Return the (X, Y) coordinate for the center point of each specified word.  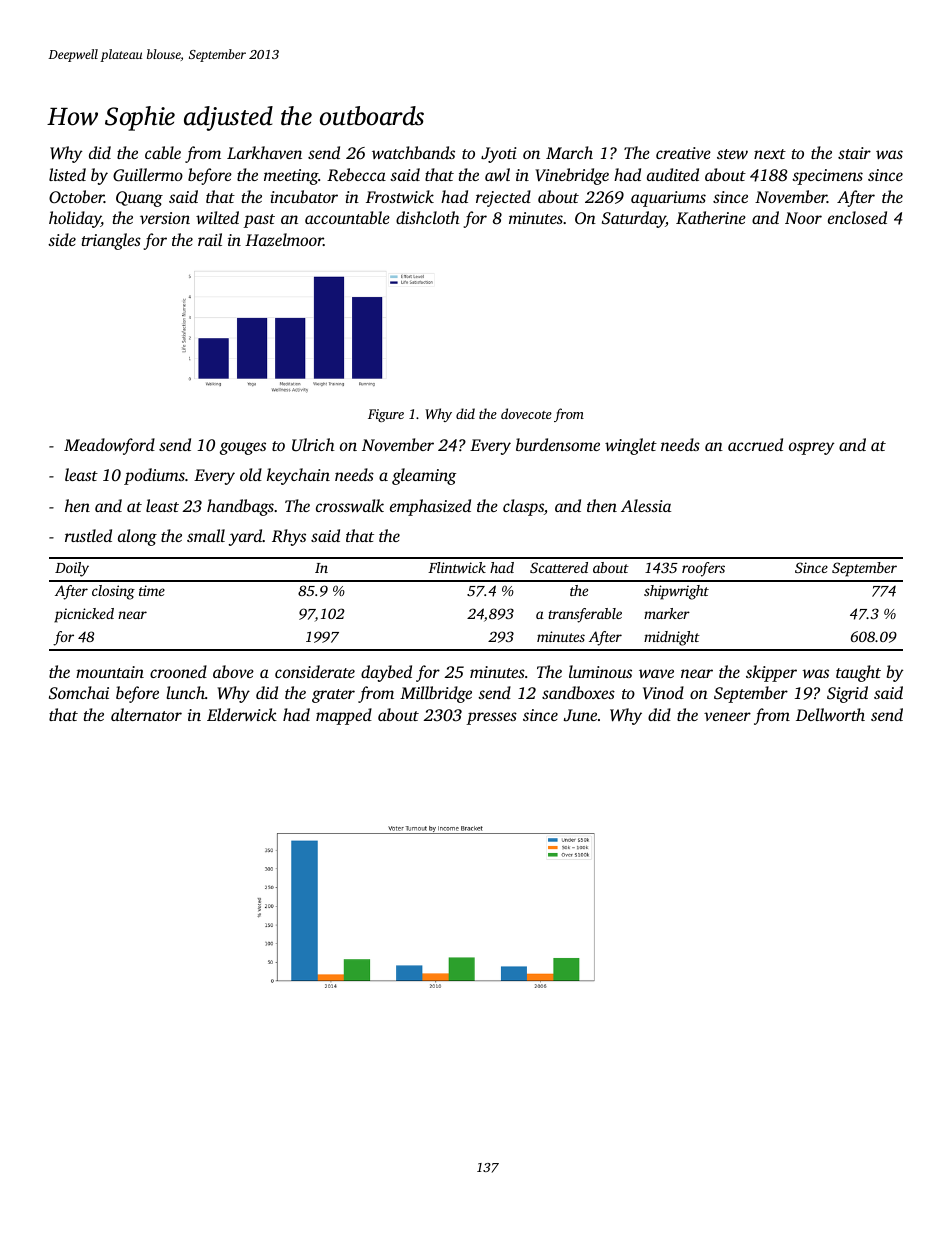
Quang (139, 199)
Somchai (79, 692)
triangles (111, 241)
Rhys (289, 537)
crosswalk (350, 505)
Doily (72, 569)
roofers (703, 569)
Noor (803, 218)
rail (210, 239)
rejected (503, 198)
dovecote (526, 413)
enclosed (857, 217)
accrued (755, 444)
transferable (585, 615)
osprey (812, 448)
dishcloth (428, 217)
